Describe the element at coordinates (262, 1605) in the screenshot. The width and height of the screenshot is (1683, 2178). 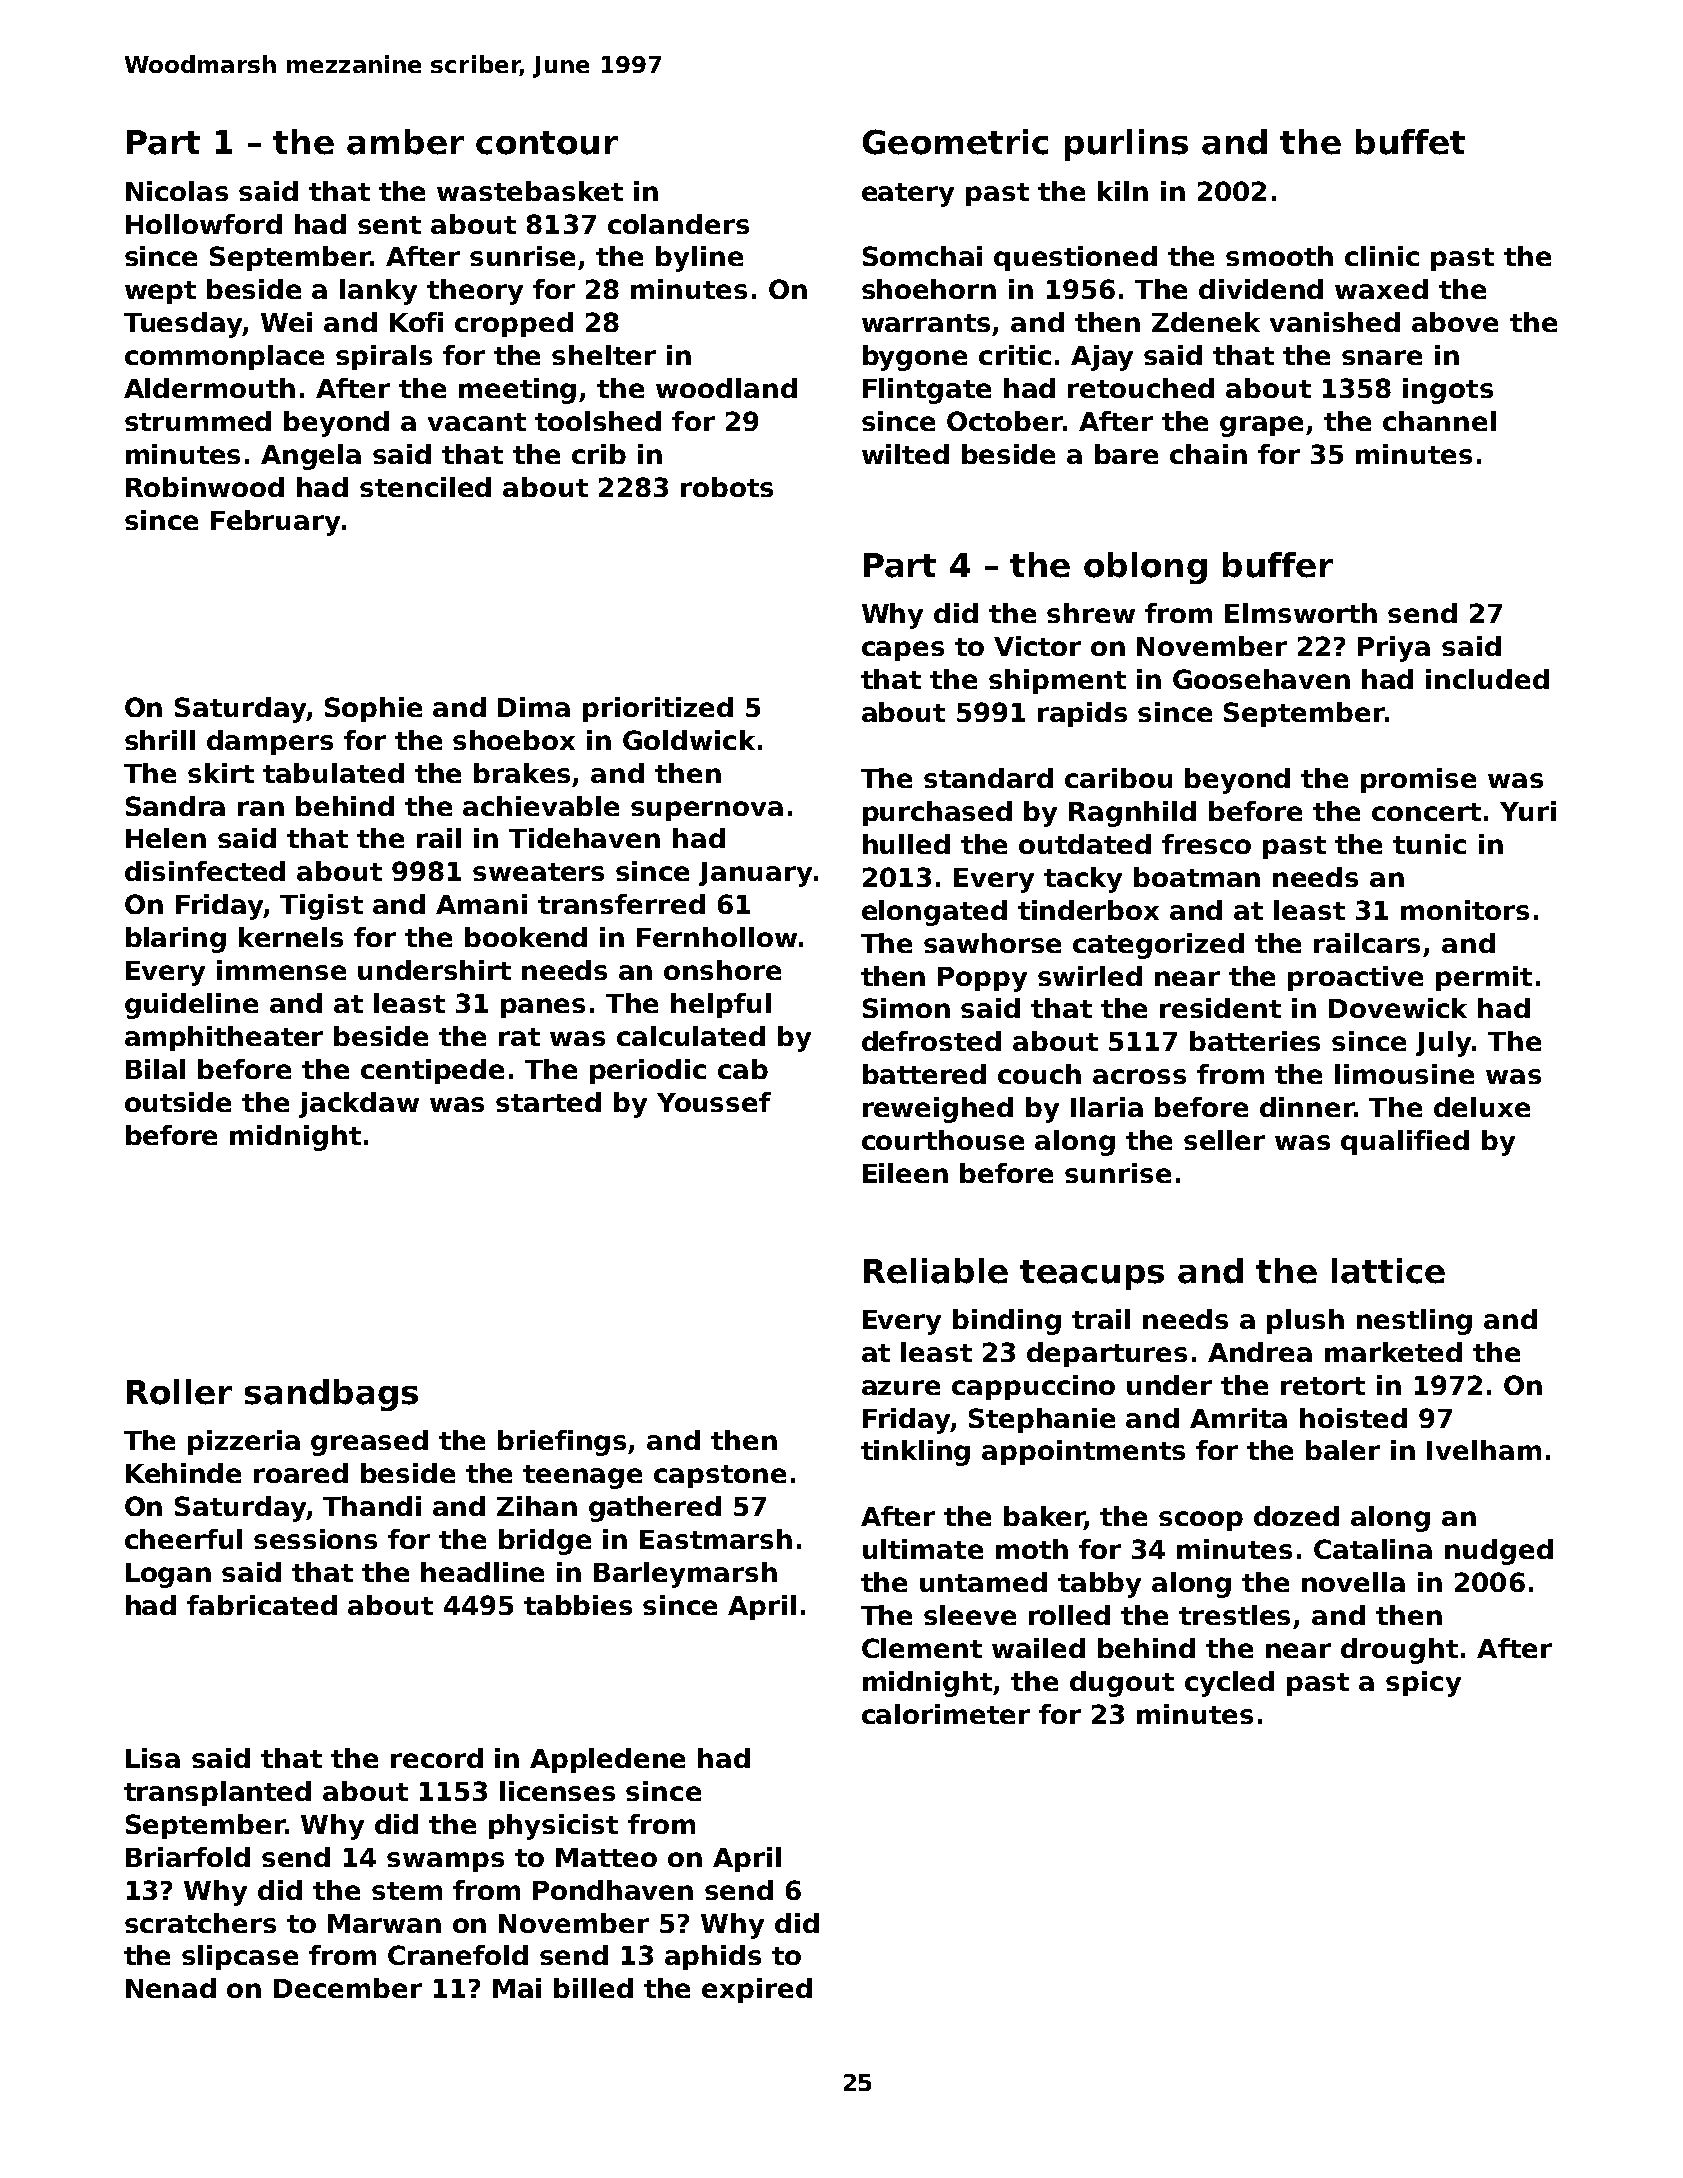
I see `fabricated` at that location.
